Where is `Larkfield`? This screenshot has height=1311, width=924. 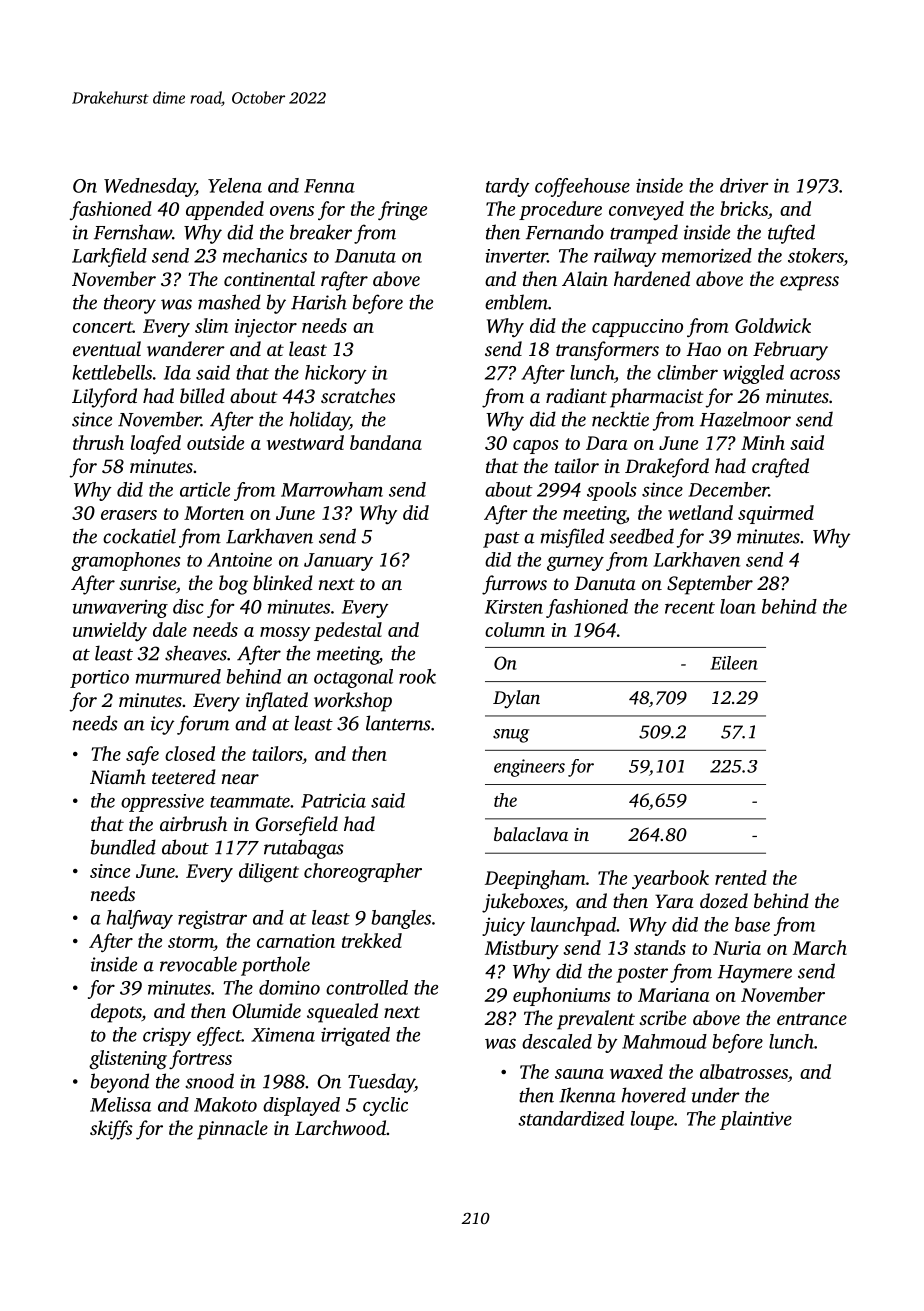
Larkfield is located at coordinates (109, 257).
